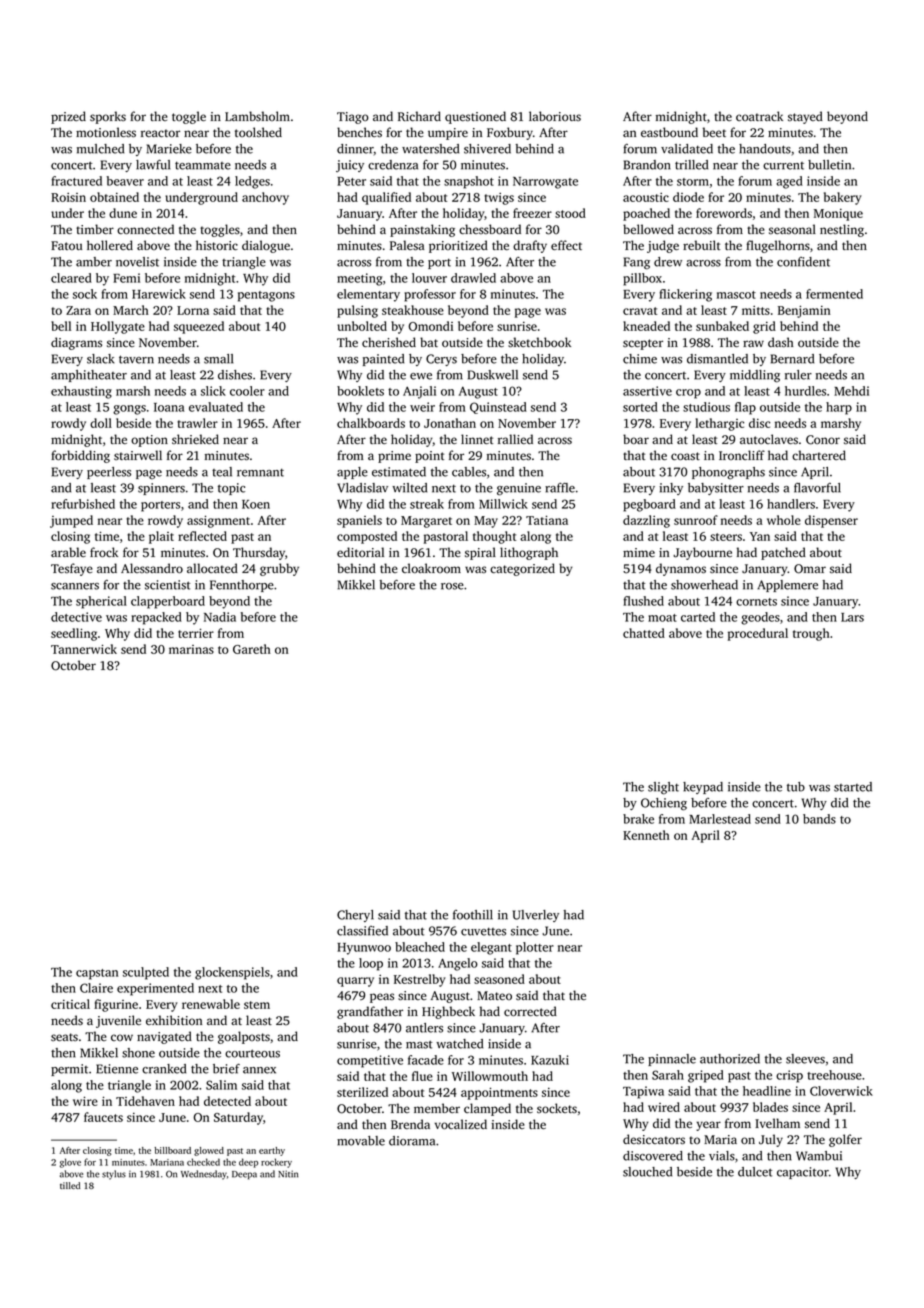 The height and width of the screenshot is (1308, 924). I want to click on grubby, so click(279, 569).
